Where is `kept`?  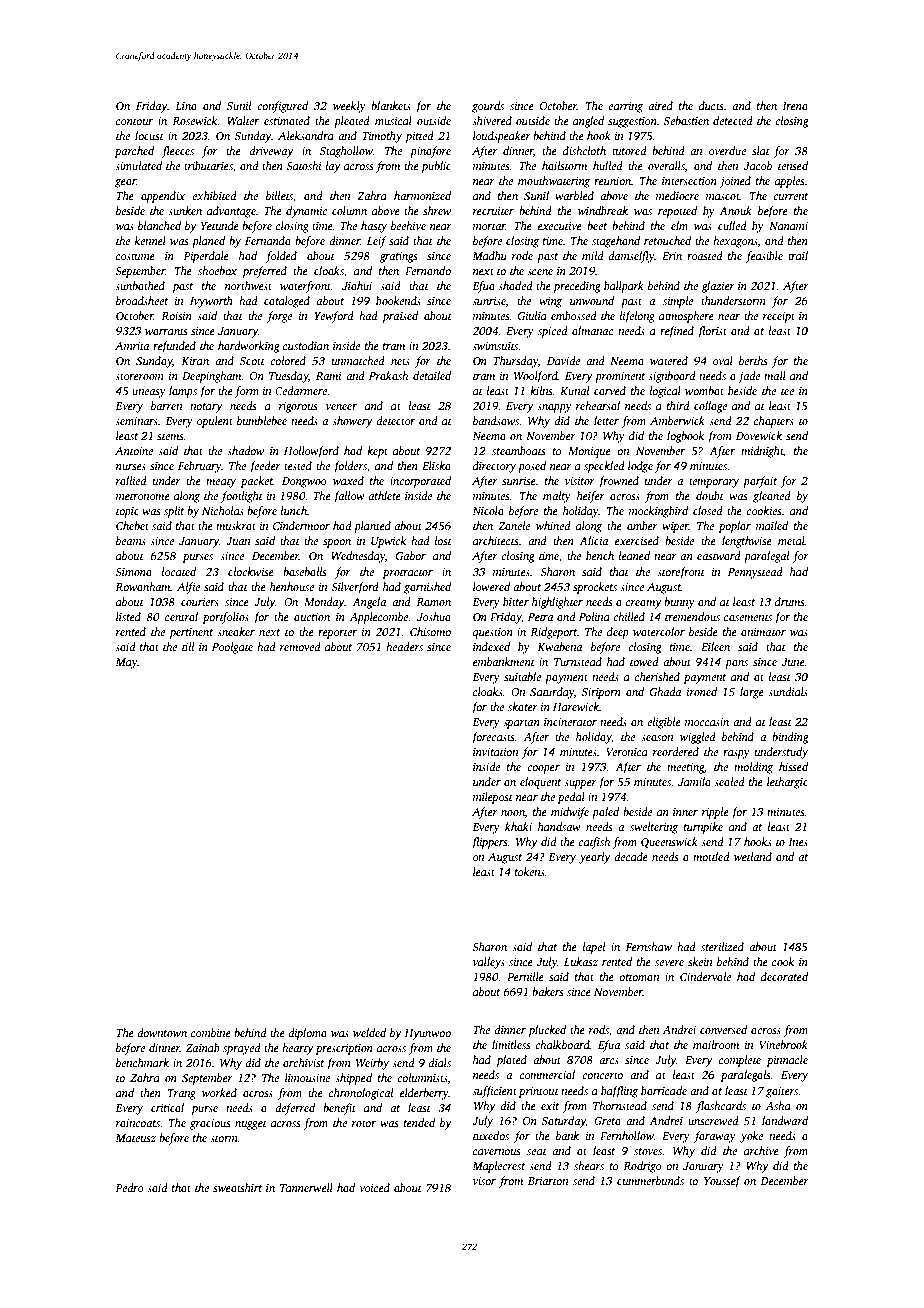 kept is located at coordinates (377, 452).
